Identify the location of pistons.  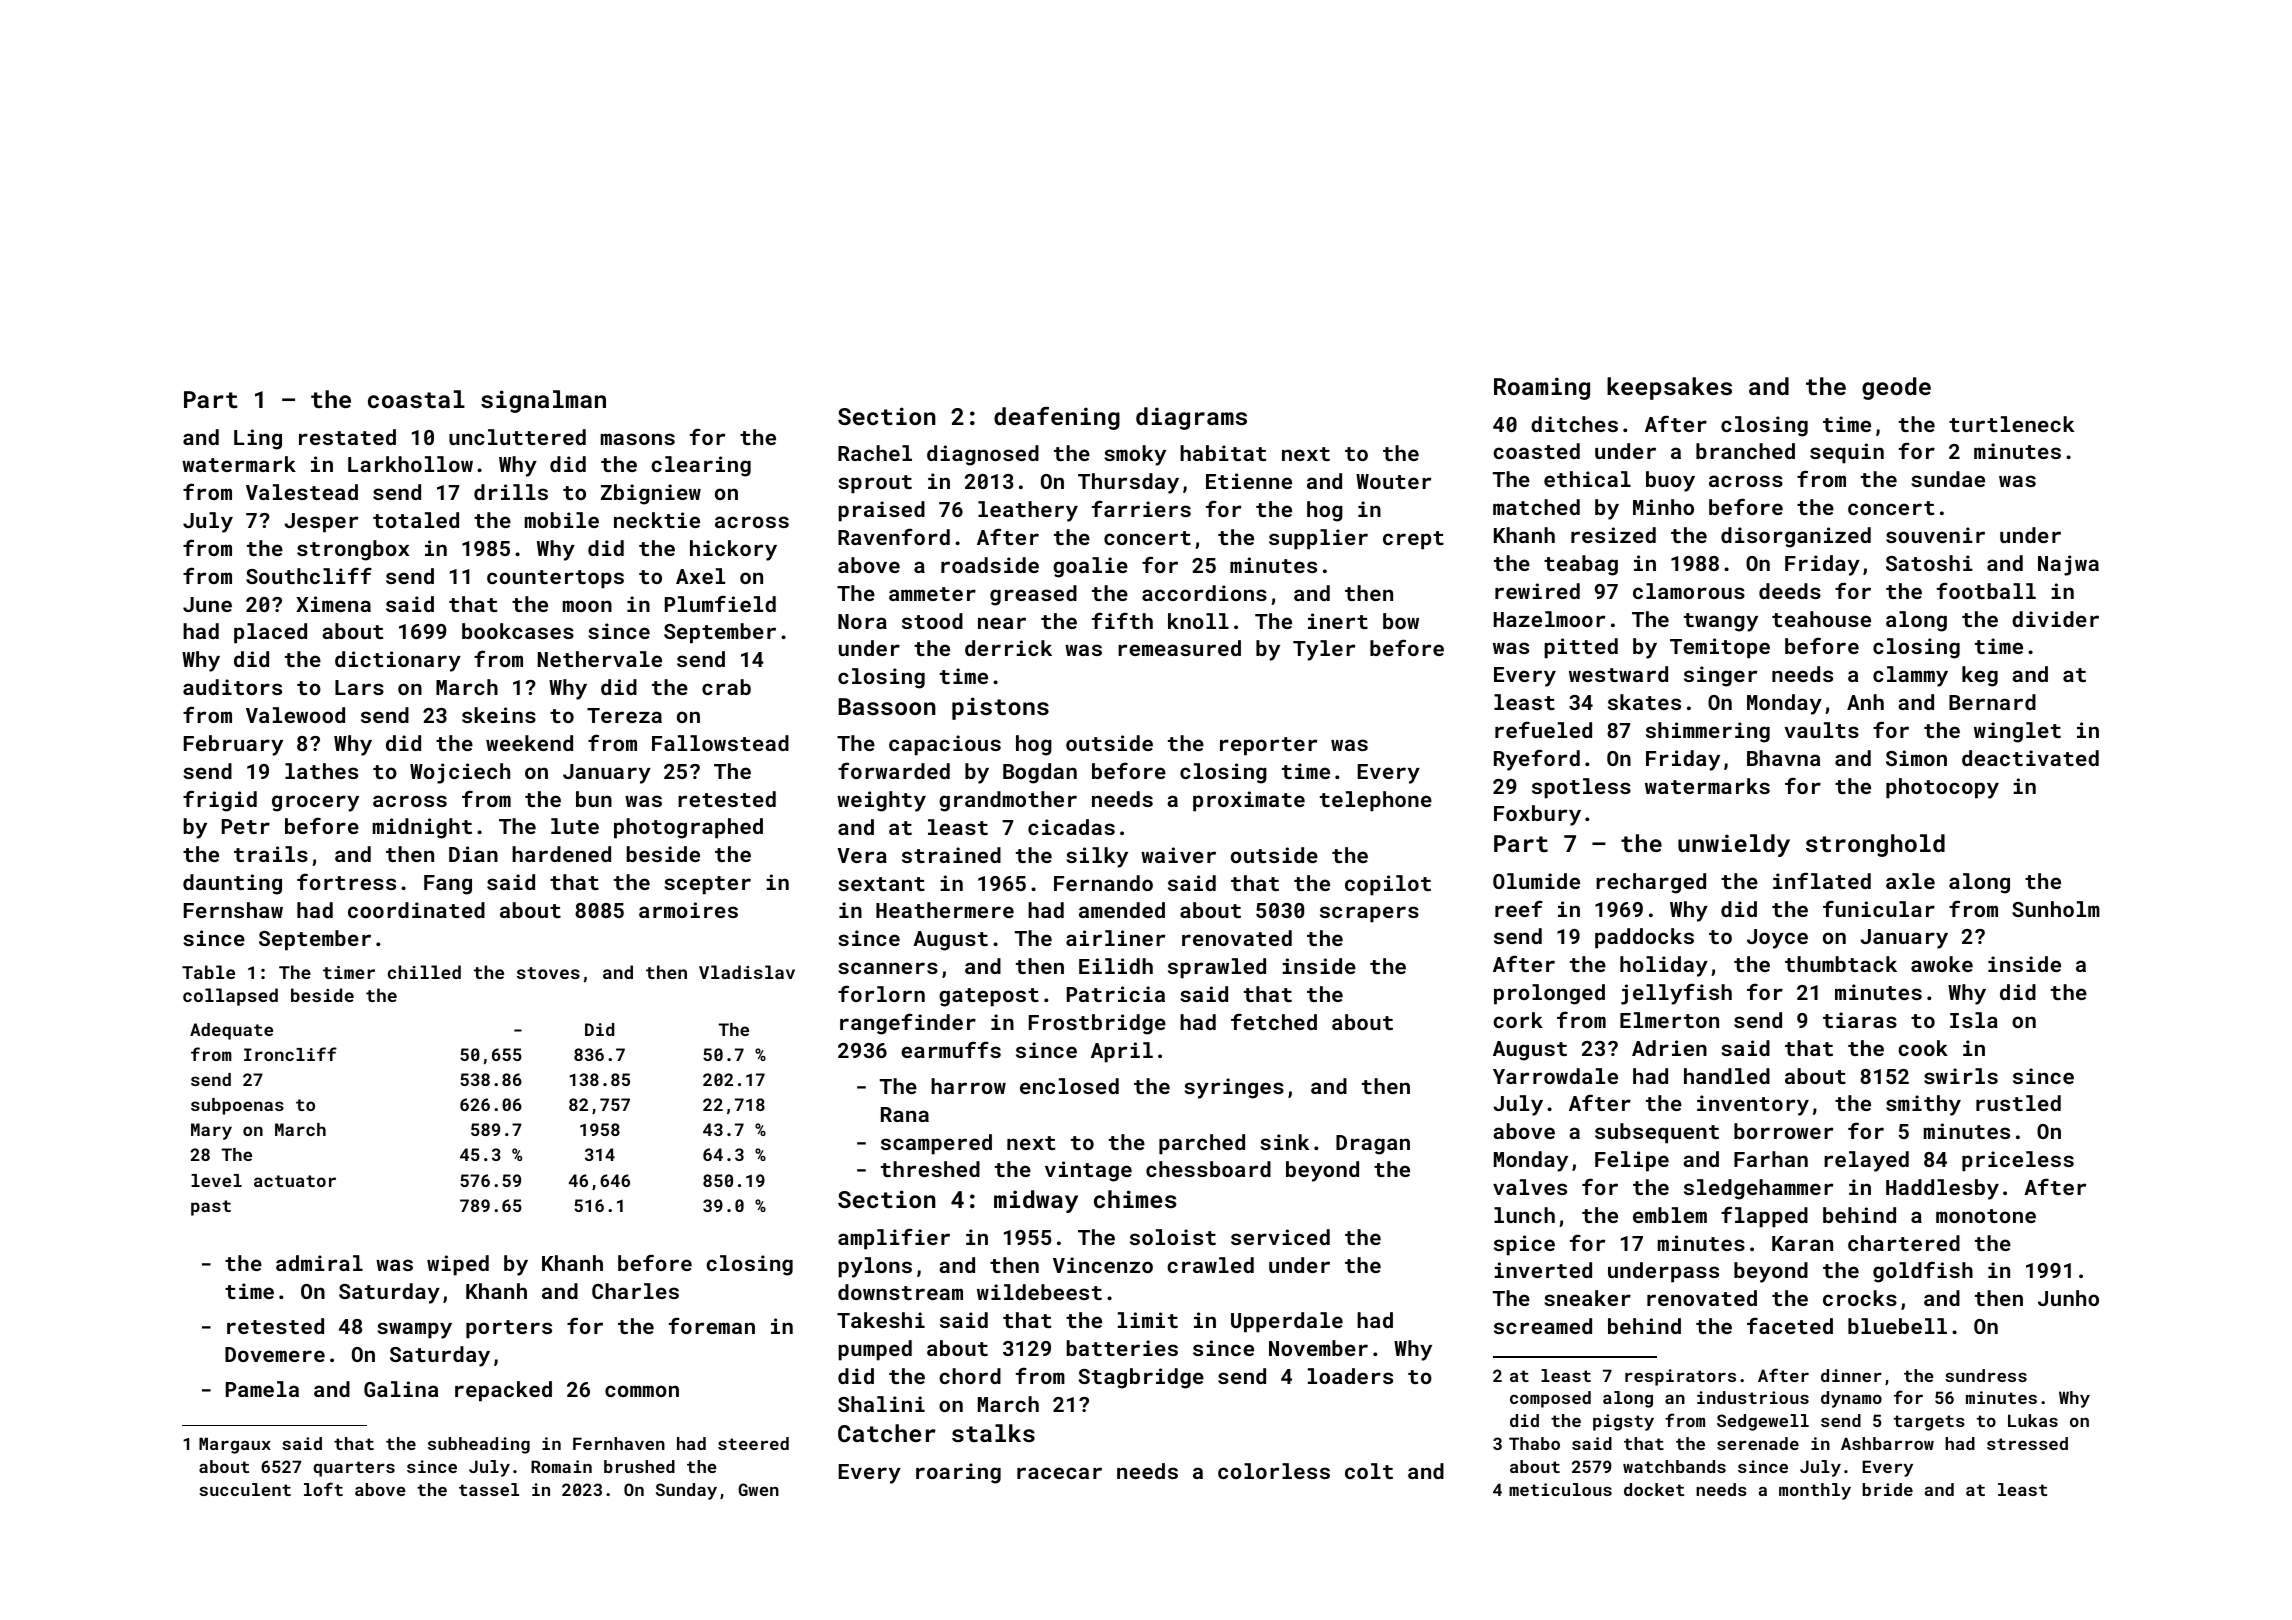
(1000, 708).
